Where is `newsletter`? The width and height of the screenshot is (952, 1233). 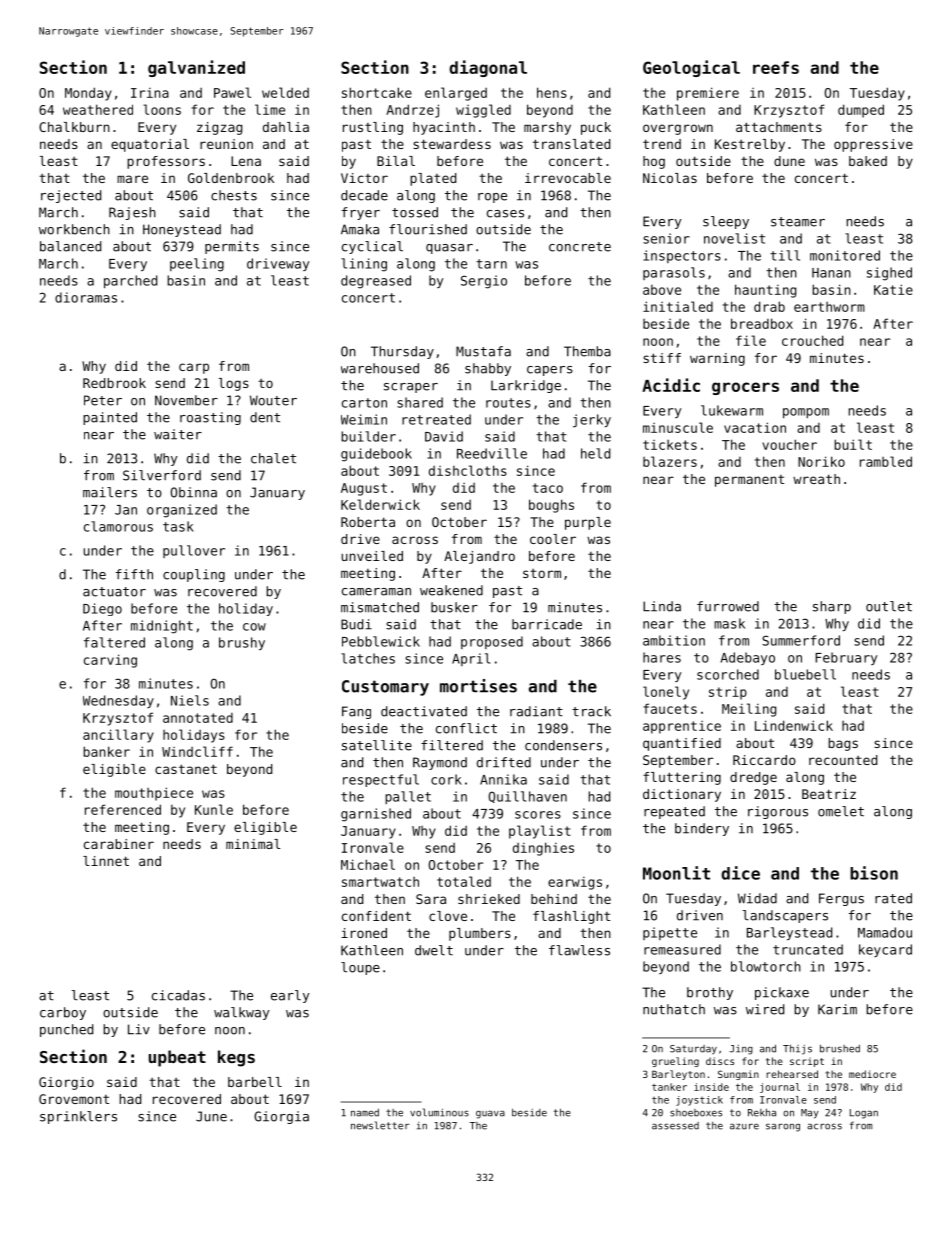
newsletter is located at coordinates (380, 1125).
